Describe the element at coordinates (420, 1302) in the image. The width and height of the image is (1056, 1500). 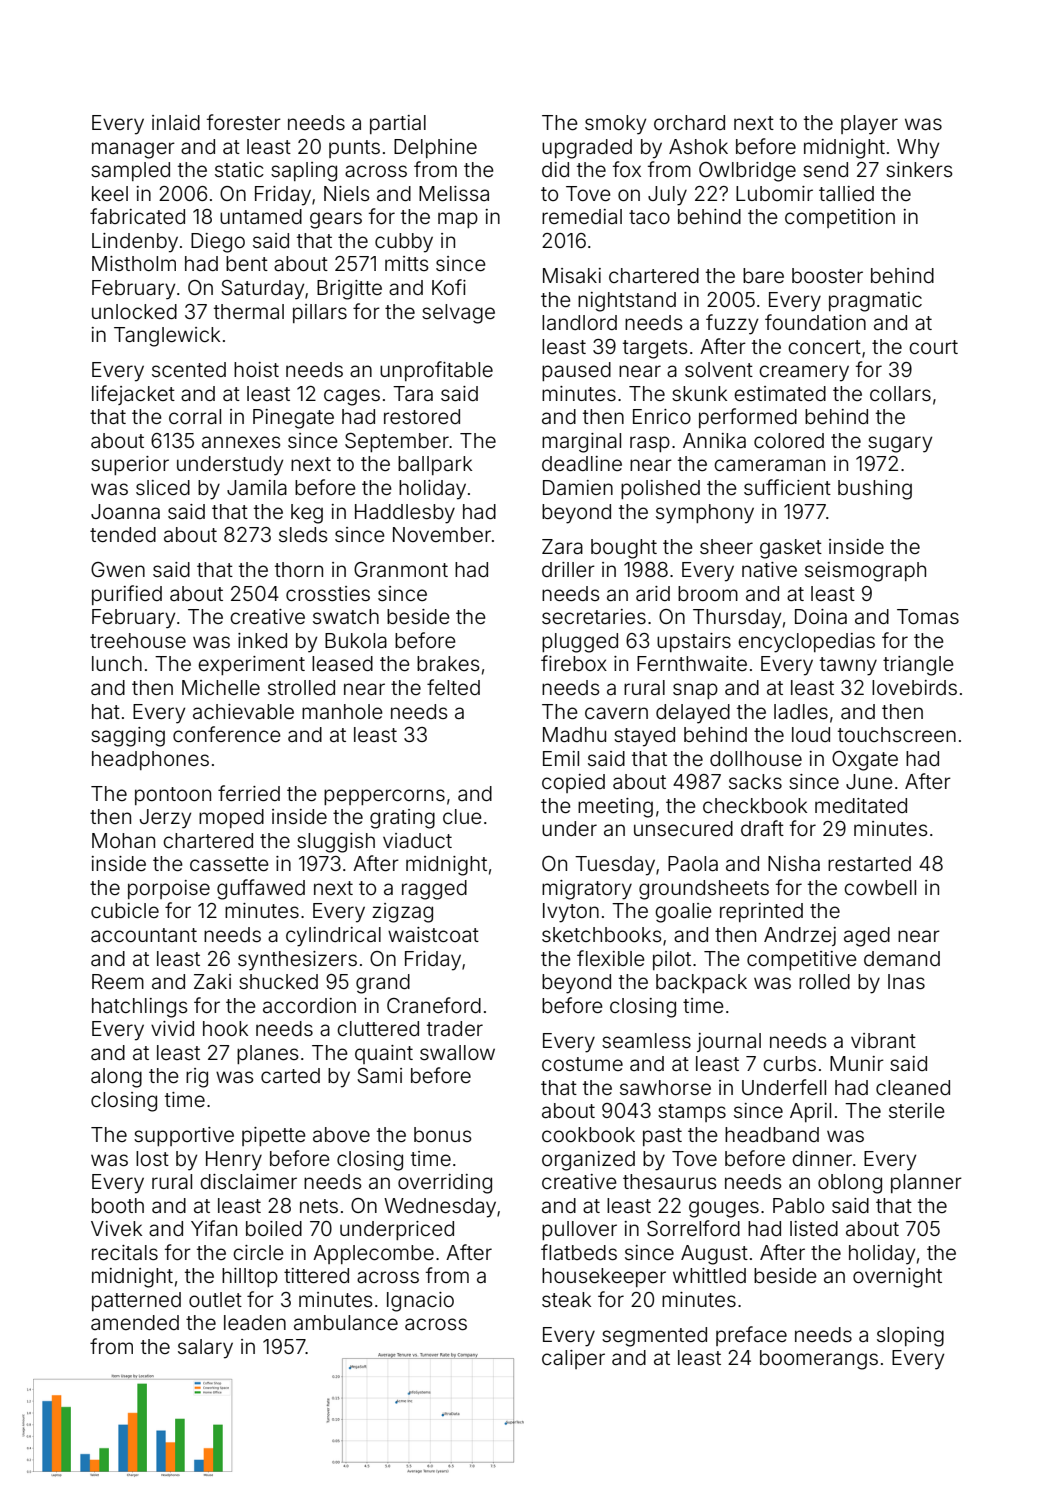
I see `Ignacio` at that location.
